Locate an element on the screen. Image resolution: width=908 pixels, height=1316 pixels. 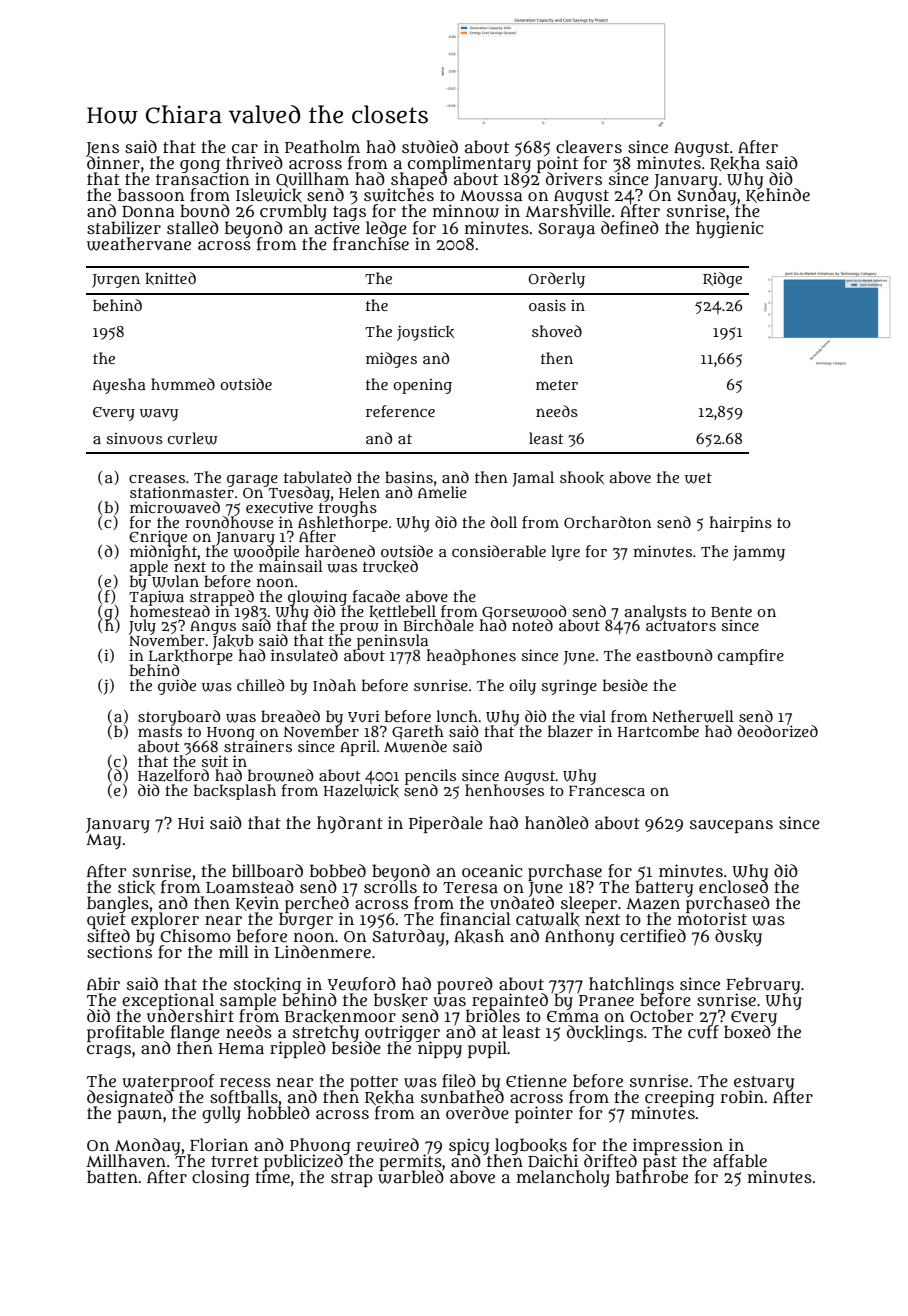
apple is located at coordinates (149, 568).
